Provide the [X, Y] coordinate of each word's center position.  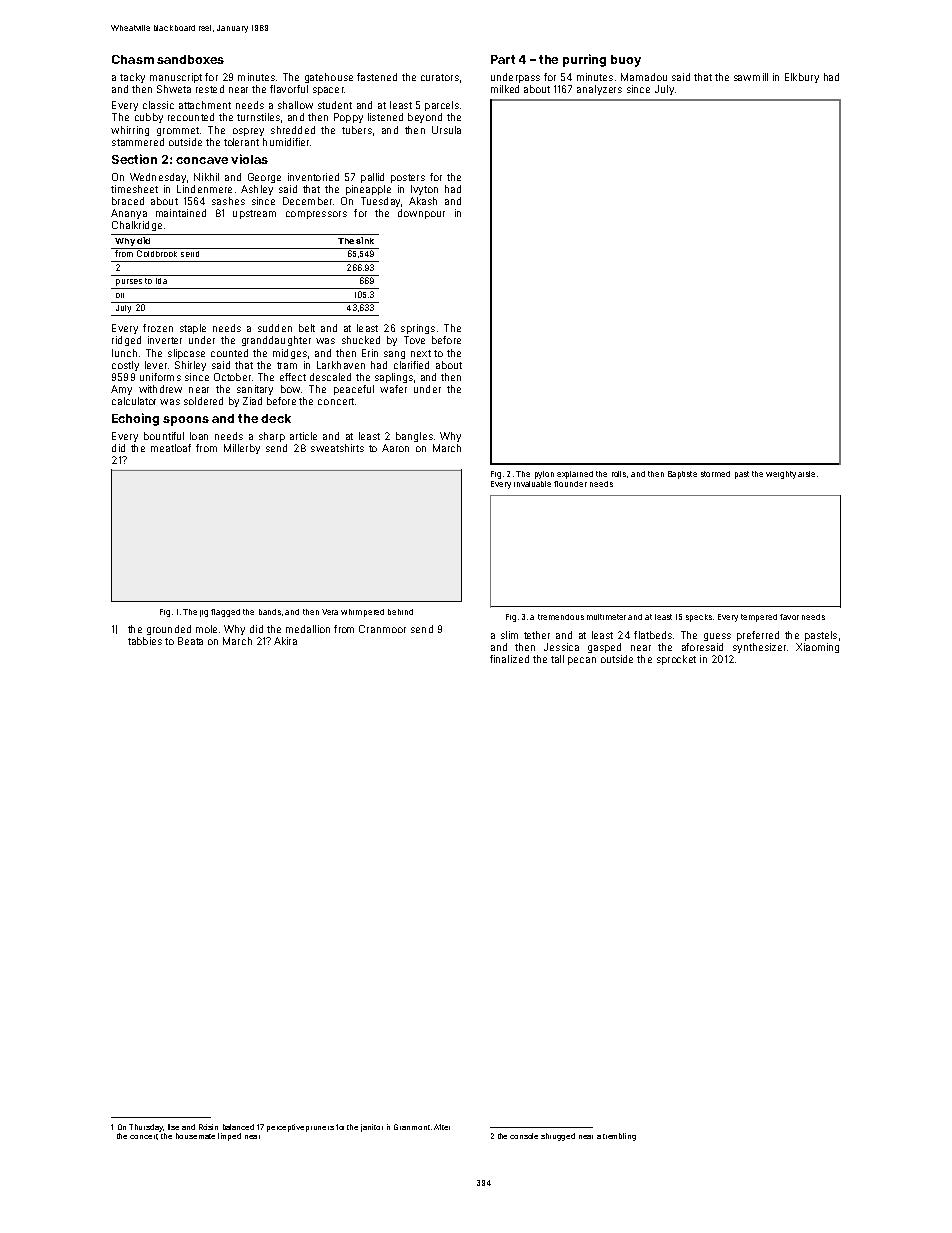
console [524, 1136]
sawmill [751, 77]
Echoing [135, 419]
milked [505, 89]
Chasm [133, 59]
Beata [190, 641]
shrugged [558, 1137]
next [421, 353]
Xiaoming [817, 648]
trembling [619, 1137]
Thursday [146, 1128]
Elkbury [802, 78]
